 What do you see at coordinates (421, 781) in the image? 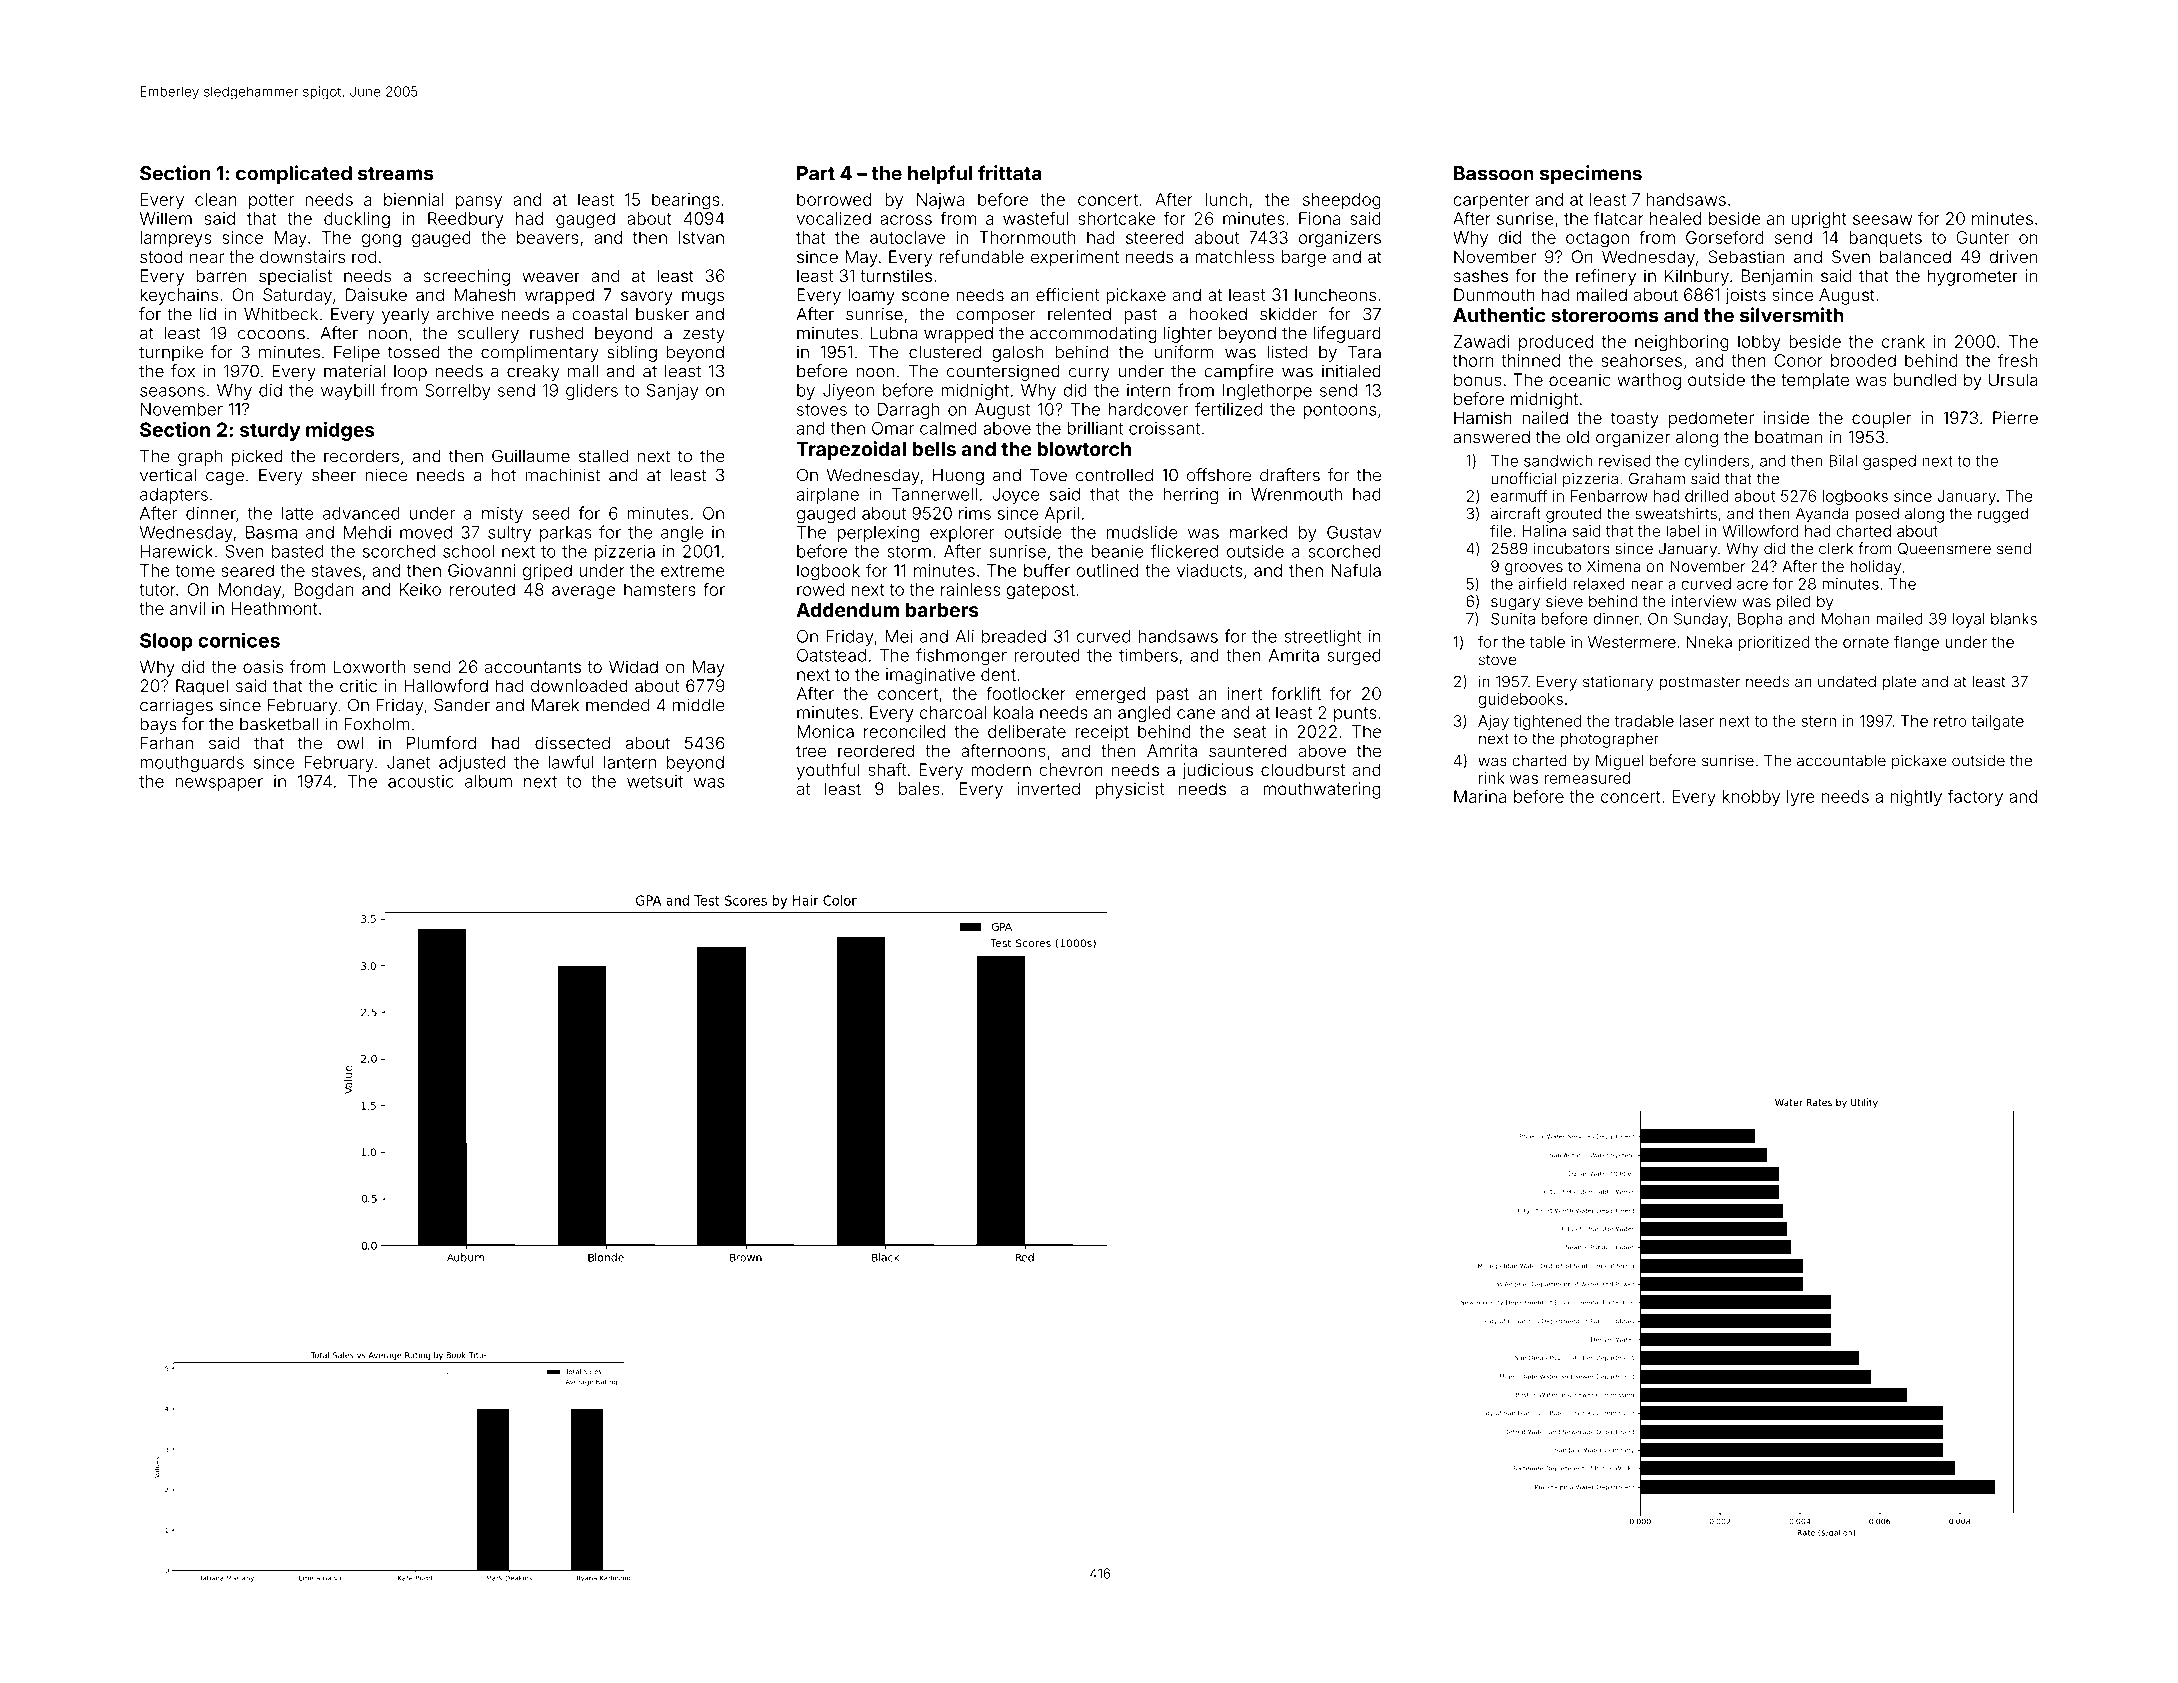
I see `acoustic` at bounding box center [421, 781].
